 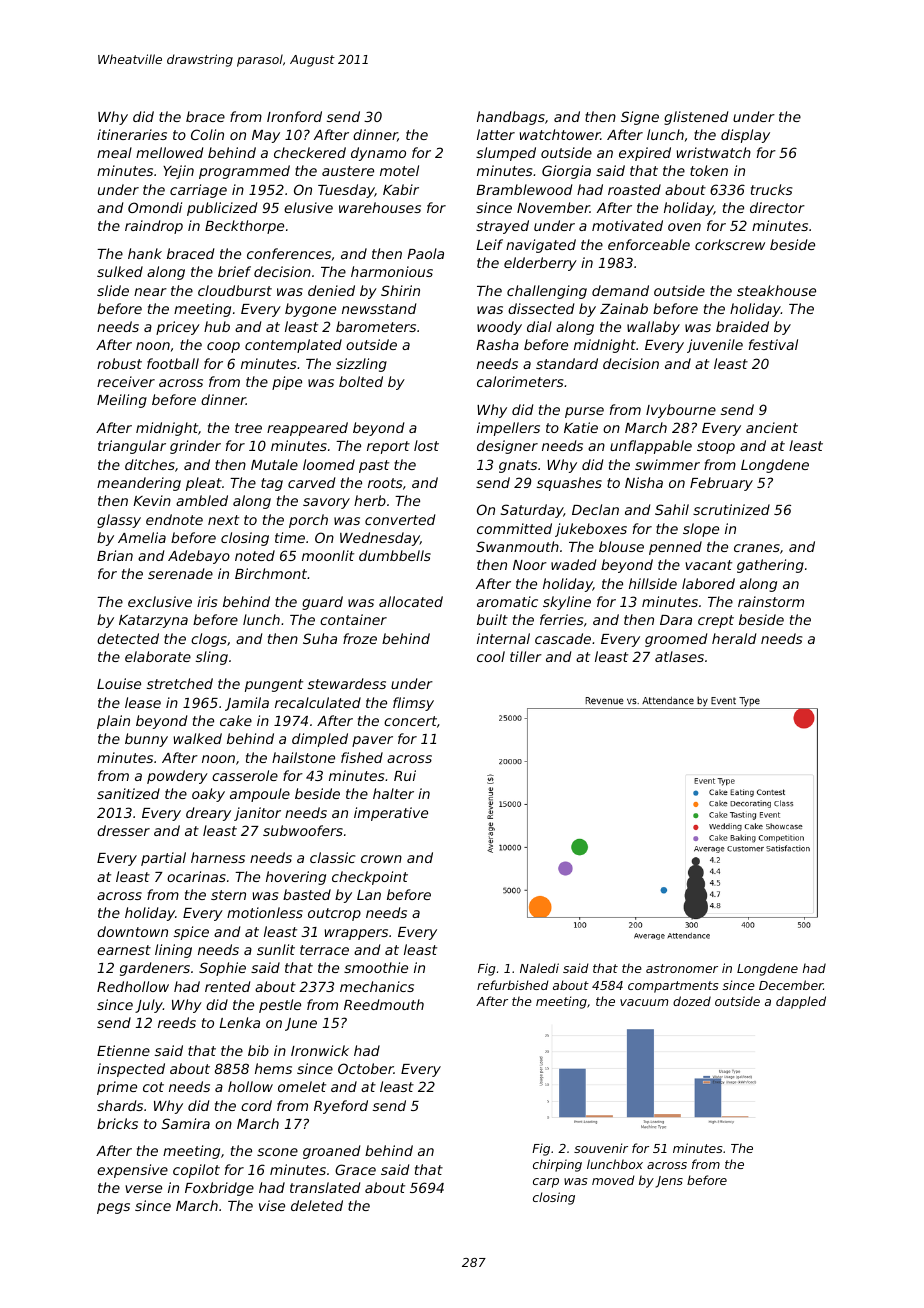 What do you see at coordinates (178, 172) in the screenshot?
I see `Yejin` at bounding box center [178, 172].
